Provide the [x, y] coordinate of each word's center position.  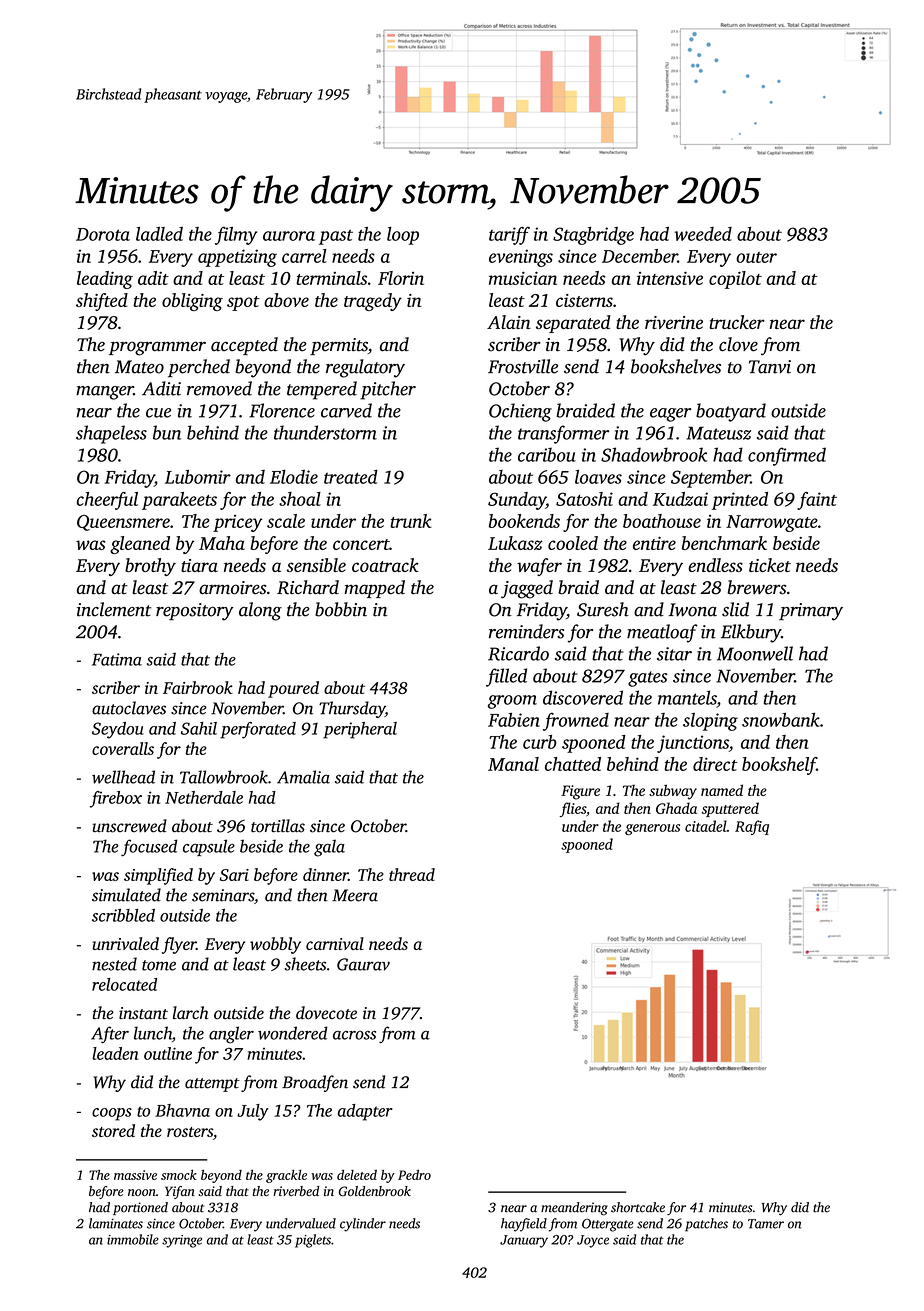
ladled [159, 234]
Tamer [766, 1224]
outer [756, 257]
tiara [199, 565]
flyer [179, 945]
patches [706, 1225]
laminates [116, 1223]
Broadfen [315, 1083]
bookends [524, 521]
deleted [357, 1175]
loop [403, 236]
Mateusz [718, 433]
